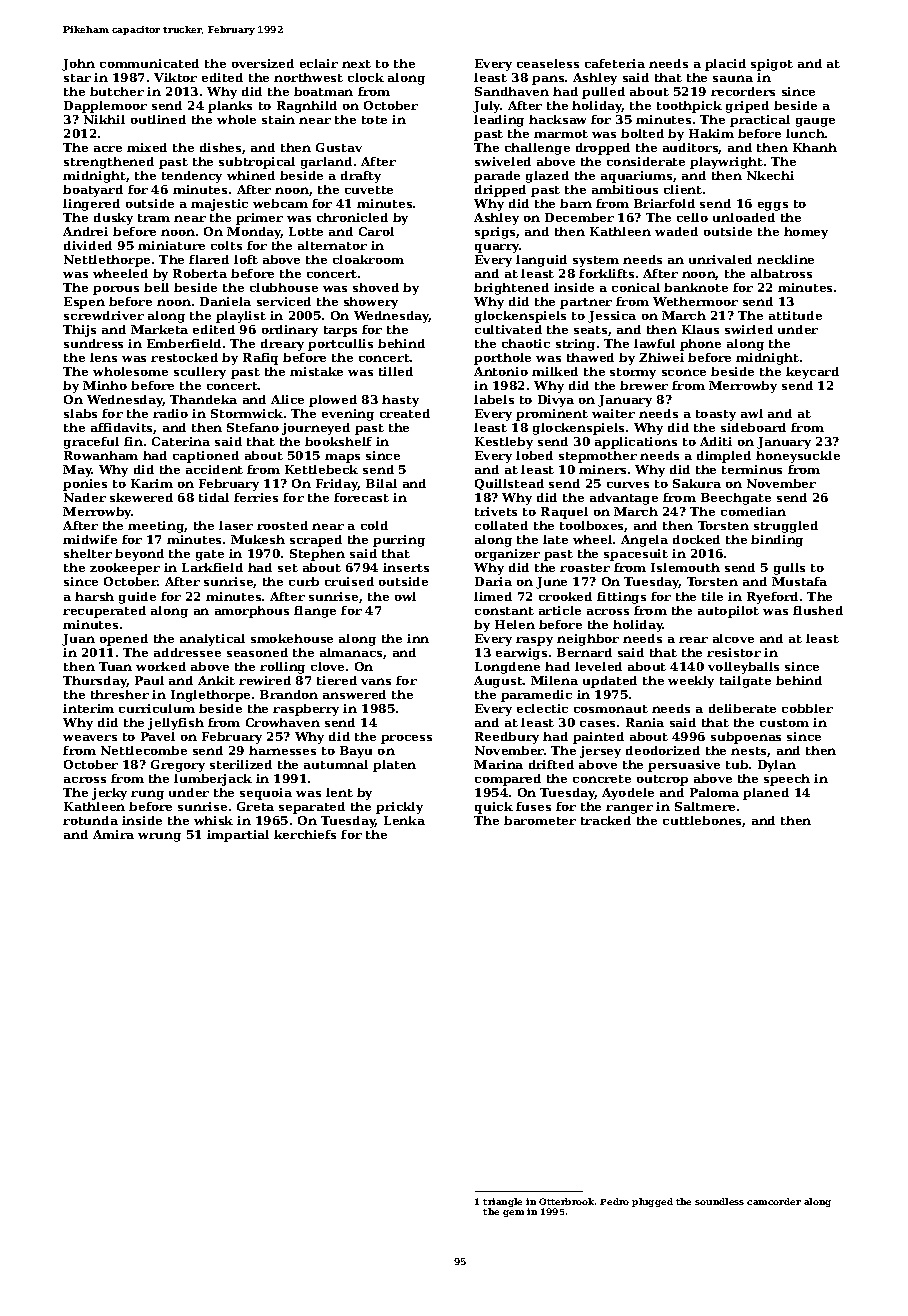 Image resolution: width=908 pixels, height=1316 pixels. Describe the element at coordinates (88, 708) in the document. I see `interim` at that location.
